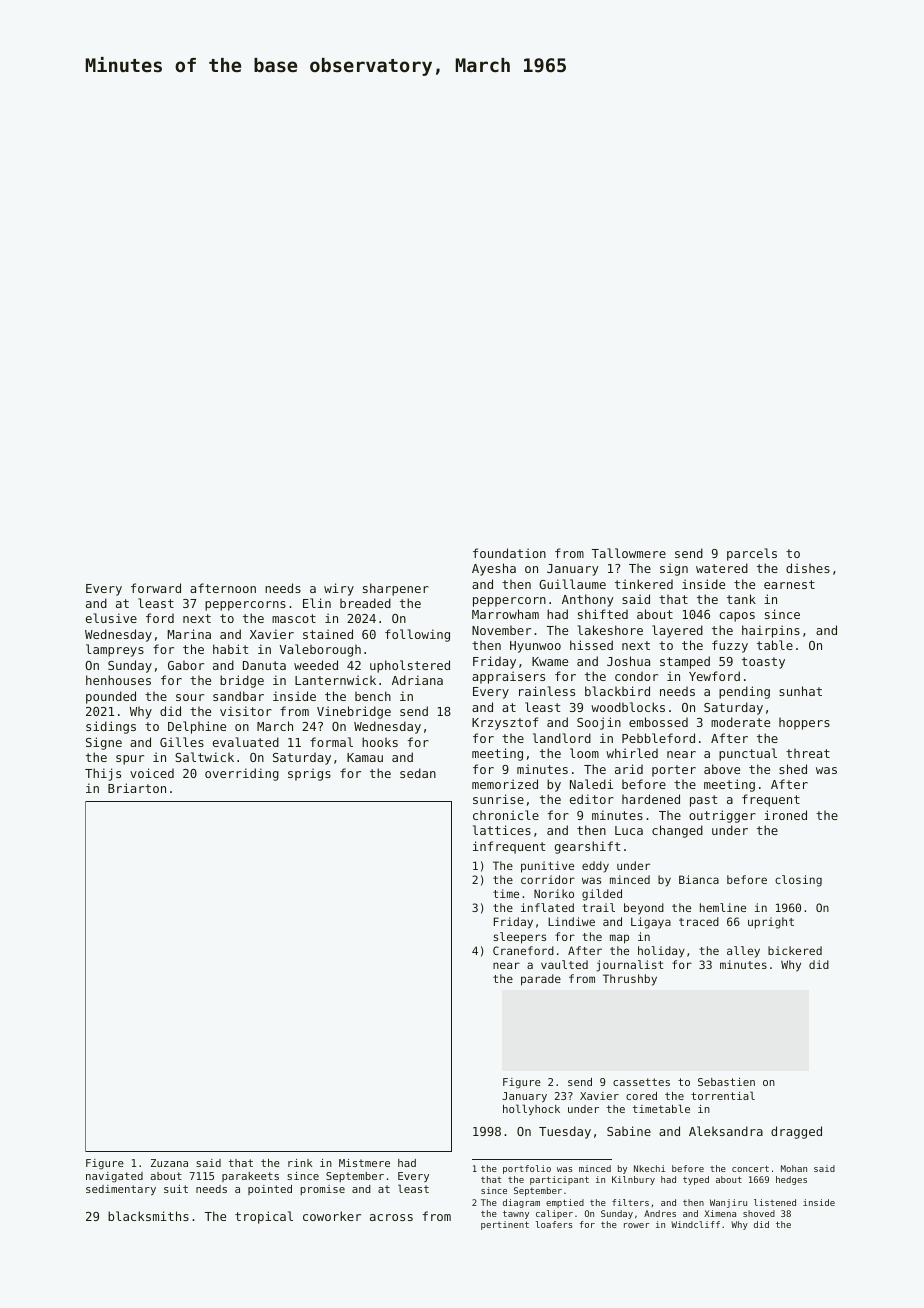  What do you see at coordinates (148, 1216) in the screenshot?
I see `blacksmiths` at bounding box center [148, 1216].
